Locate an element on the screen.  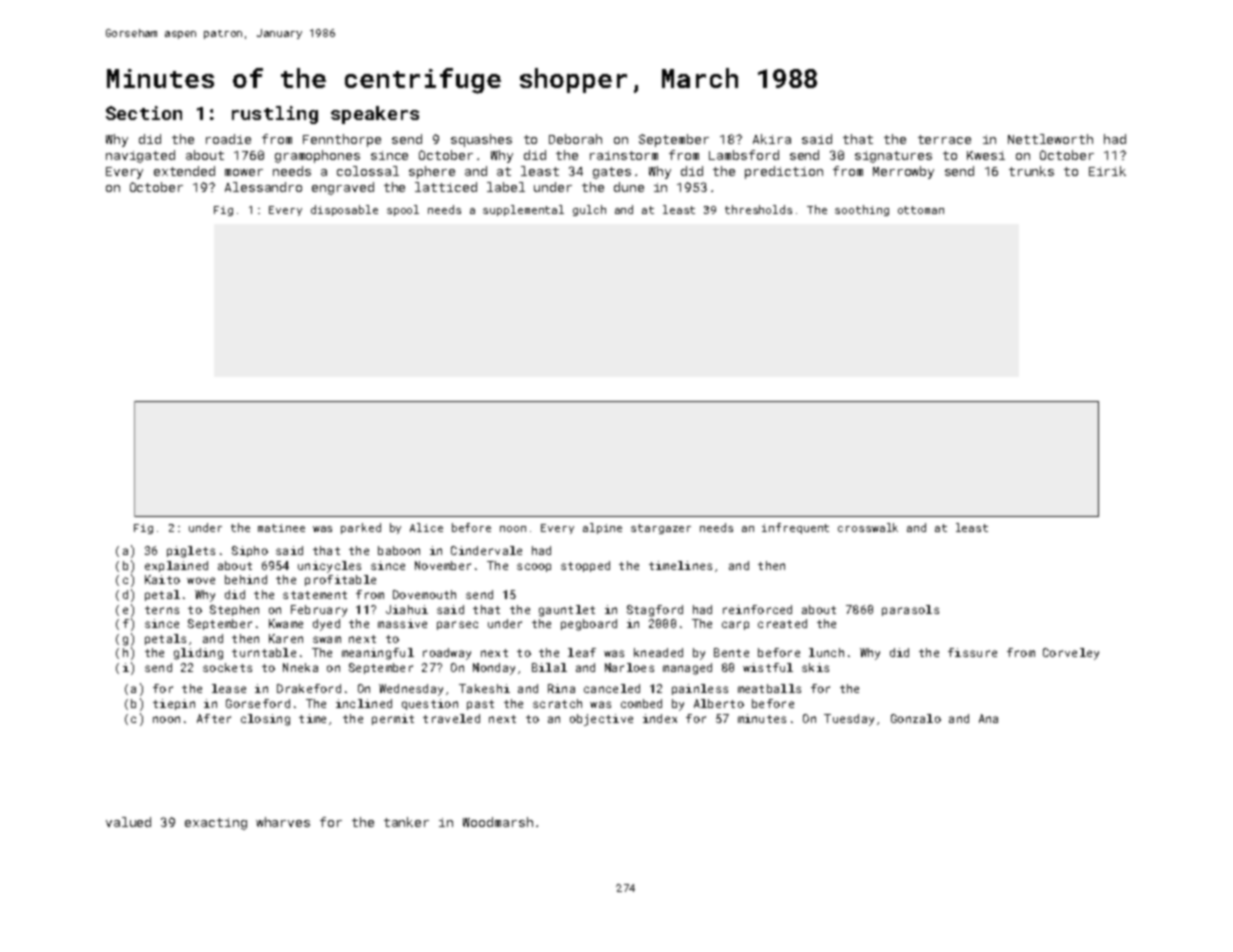
gates is located at coordinates (612, 173).
